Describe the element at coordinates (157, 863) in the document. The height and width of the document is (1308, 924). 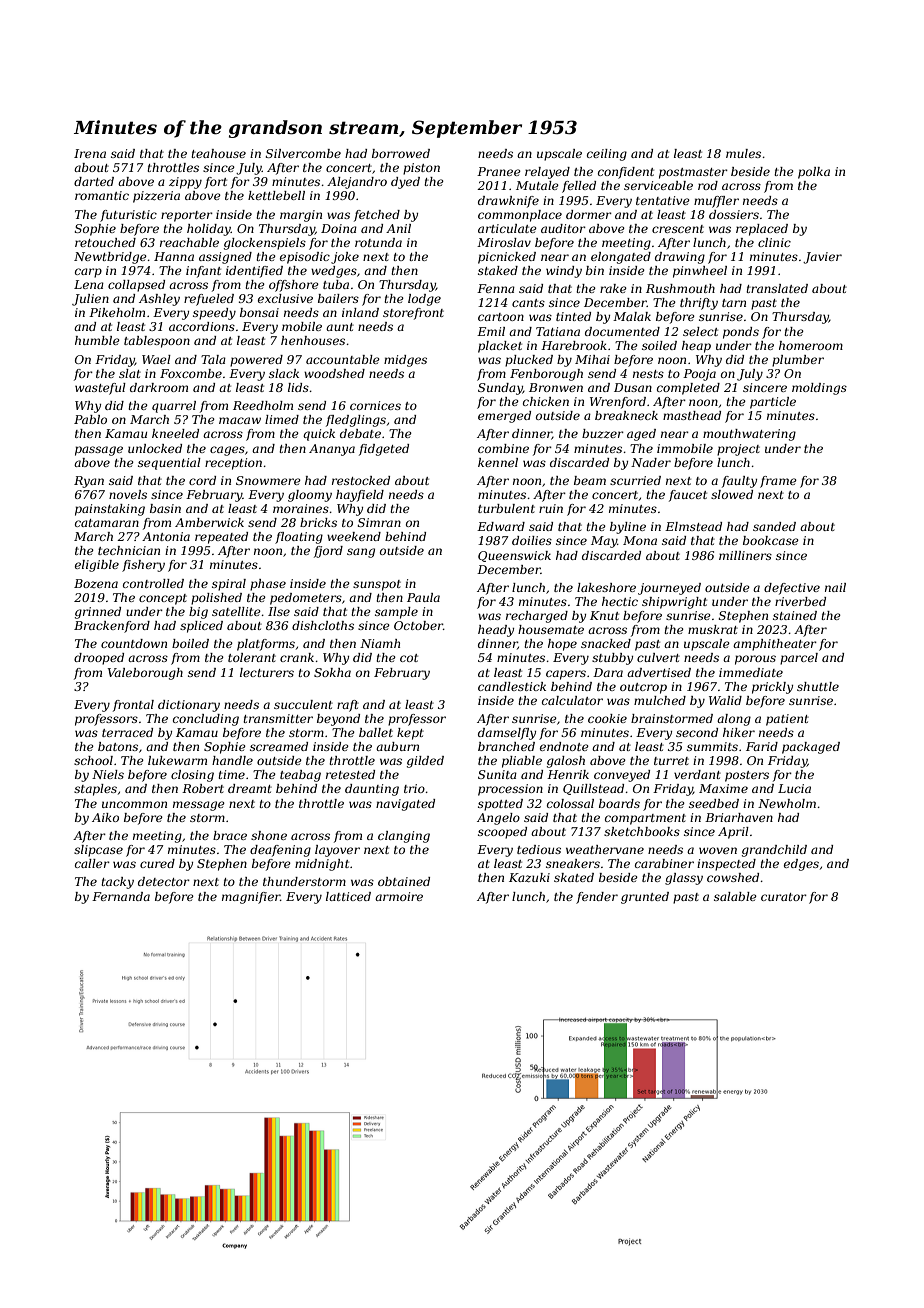
I see `cured` at that location.
